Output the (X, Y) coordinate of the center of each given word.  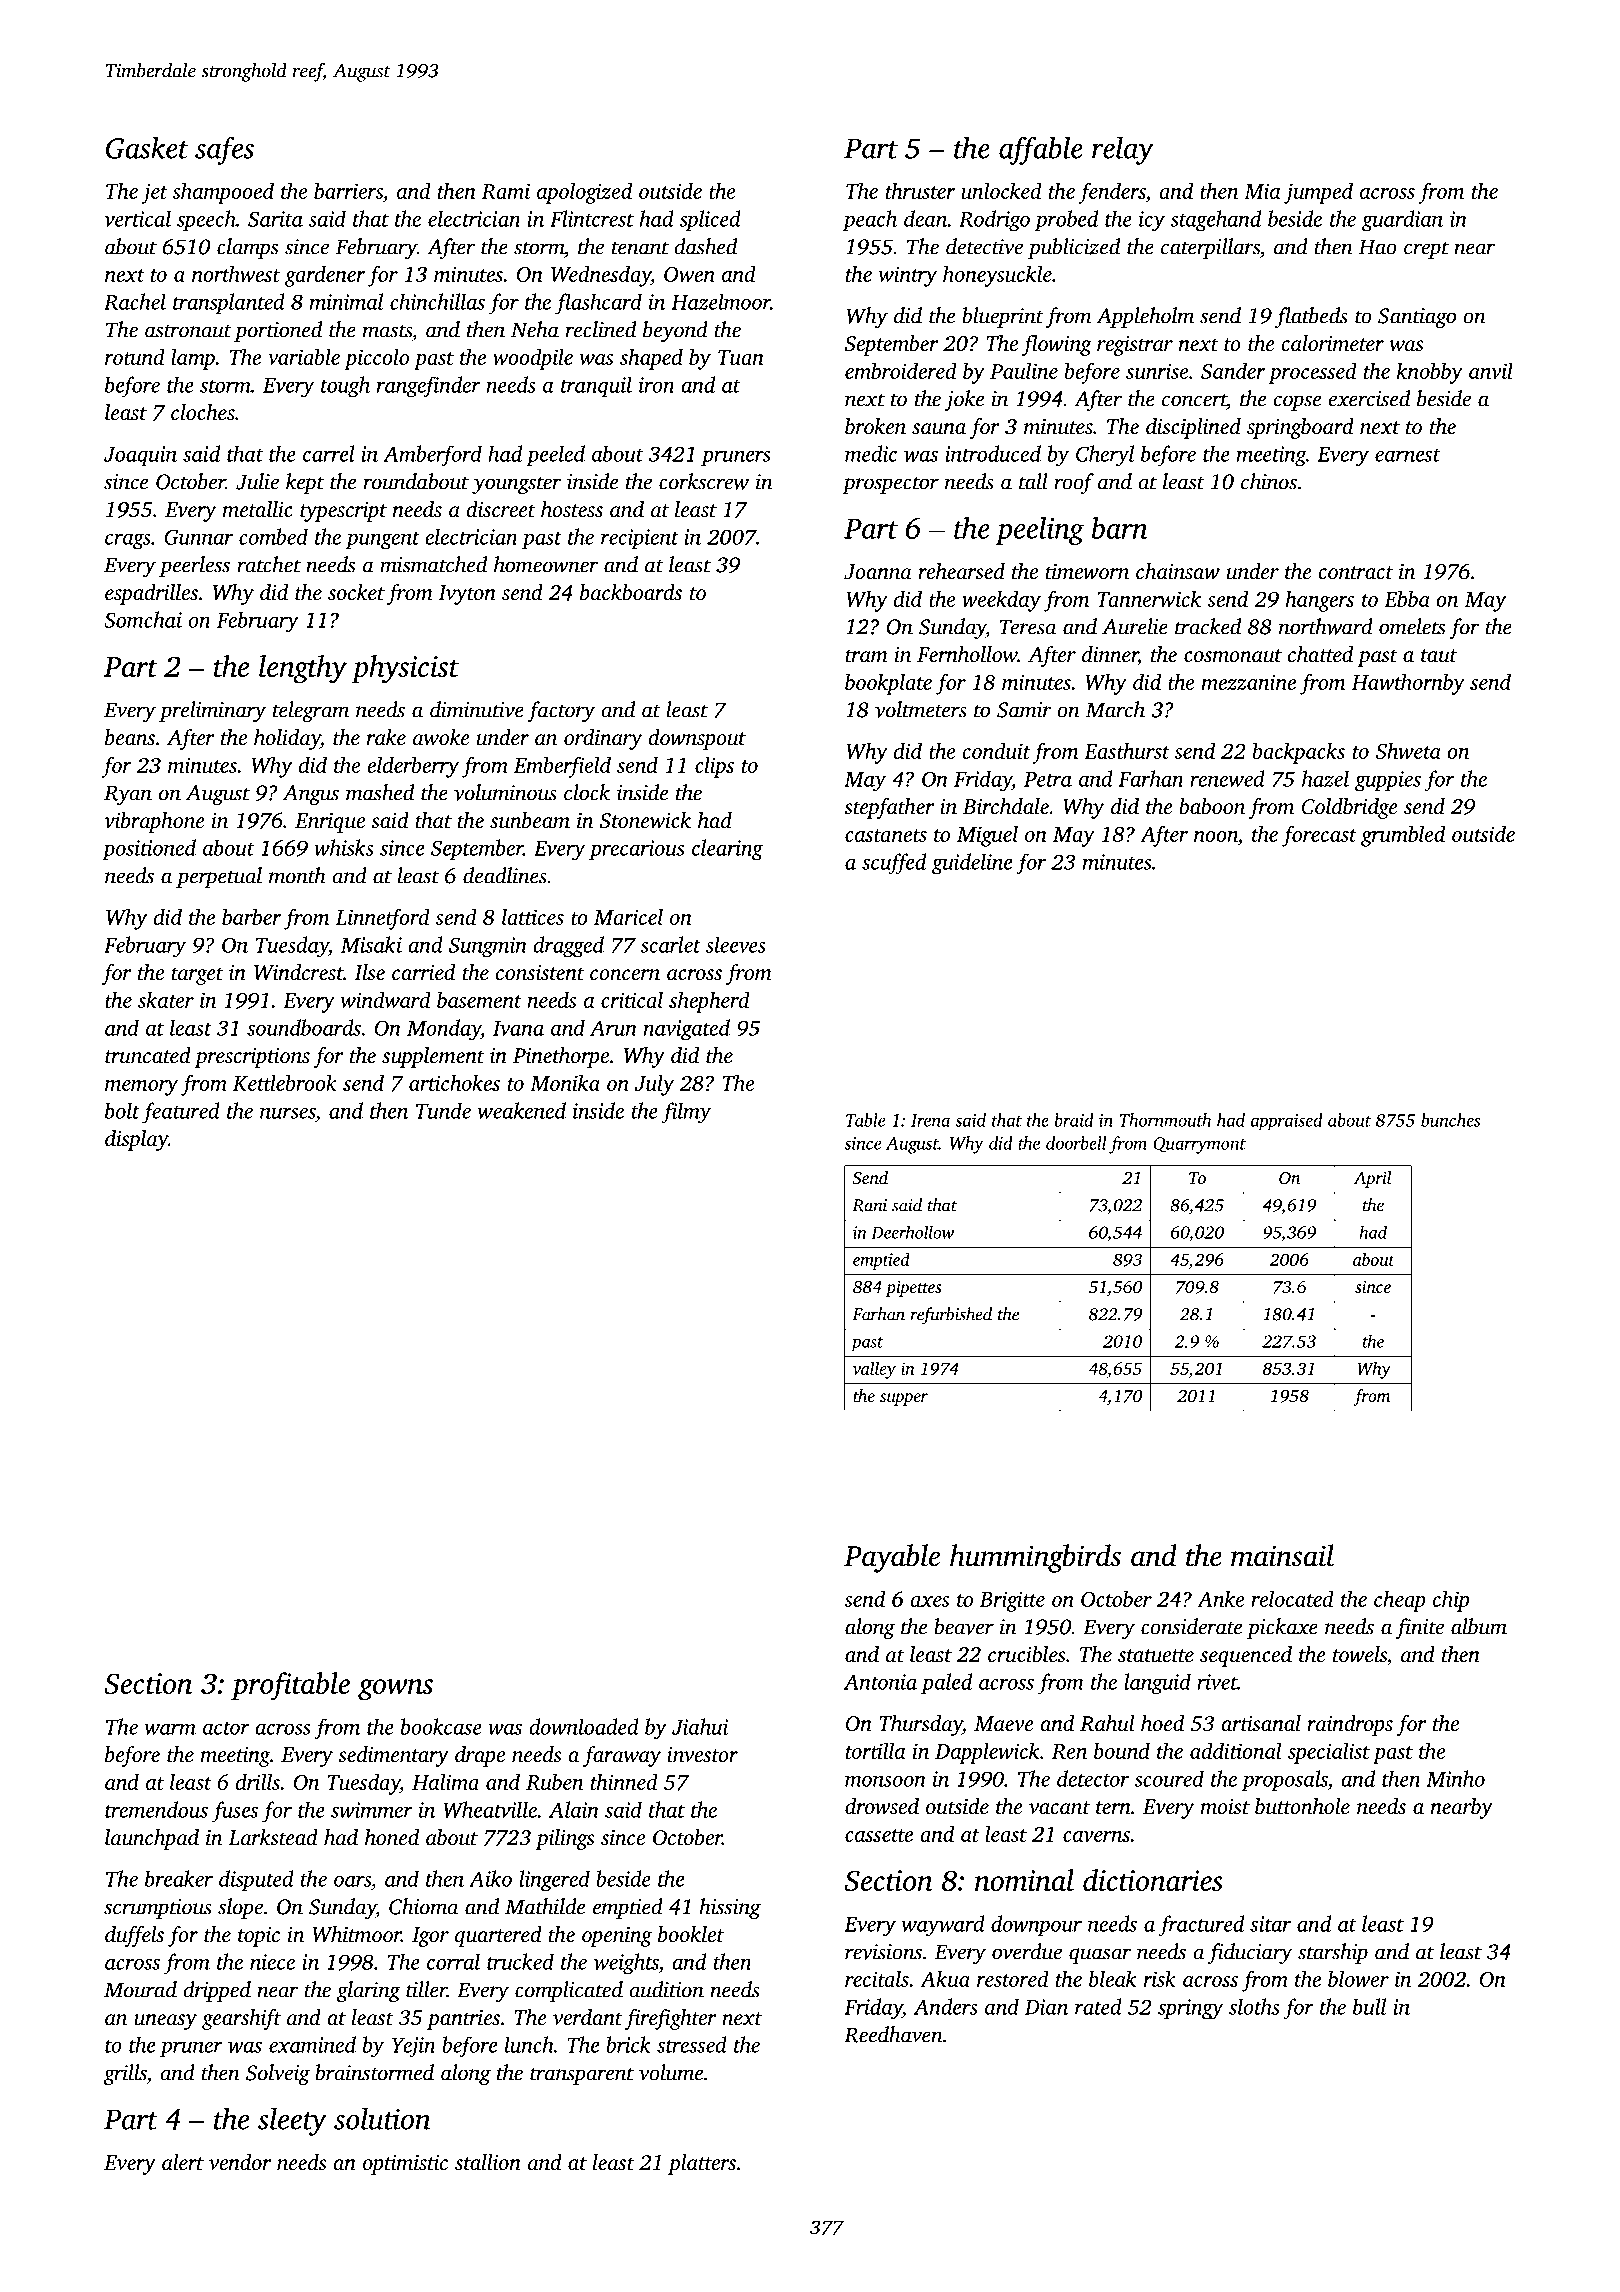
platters (702, 2164)
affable (1041, 150)
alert (183, 2162)
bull (1369, 2006)
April (1372, 1179)
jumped (1318, 193)
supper (904, 1399)
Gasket (147, 147)
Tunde (443, 1110)
